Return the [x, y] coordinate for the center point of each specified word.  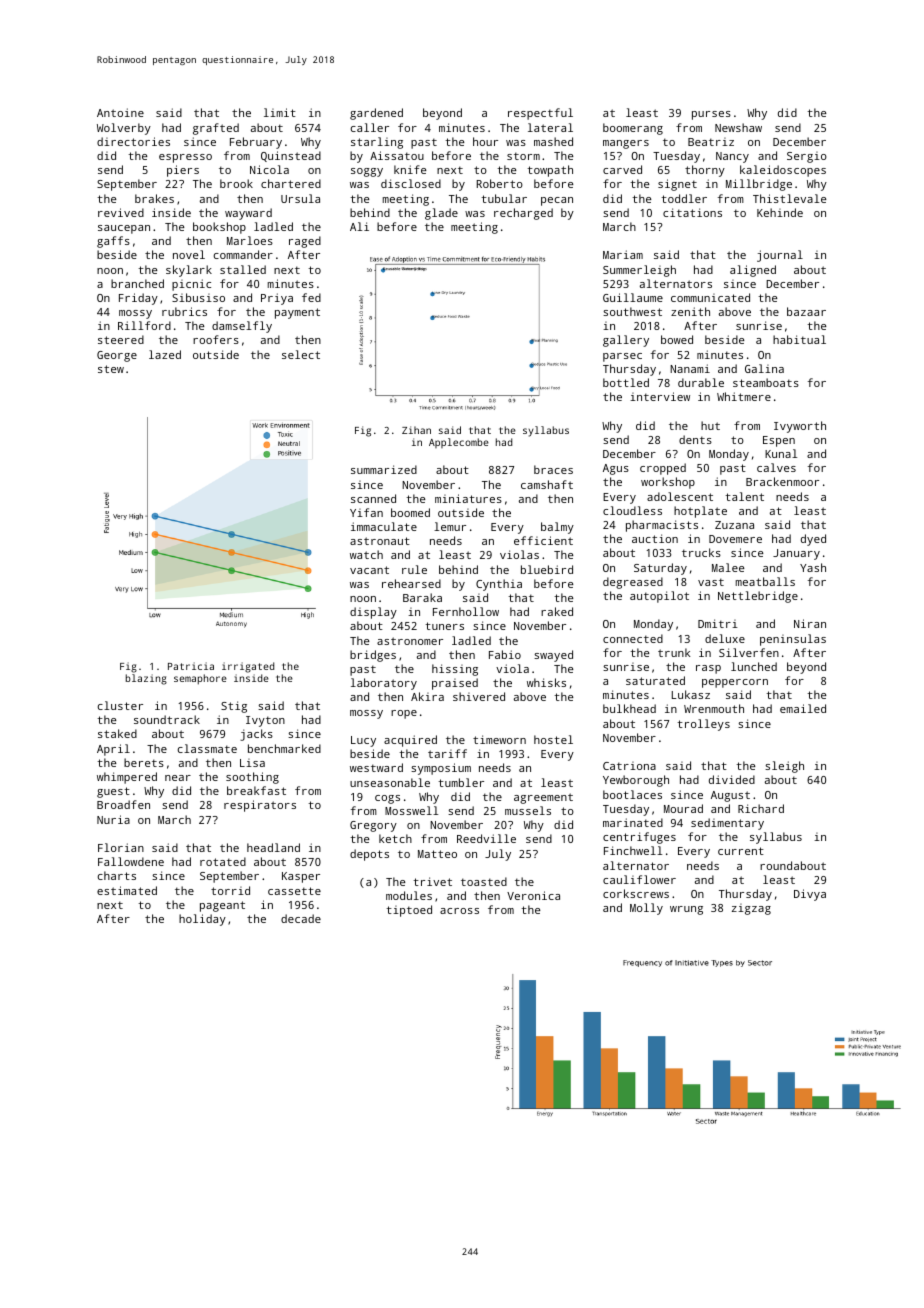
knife [410, 169]
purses [711, 115]
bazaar [806, 311]
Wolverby [124, 129]
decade [301, 918]
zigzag [751, 909]
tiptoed [409, 911]
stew [111, 369]
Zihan [416, 430]
